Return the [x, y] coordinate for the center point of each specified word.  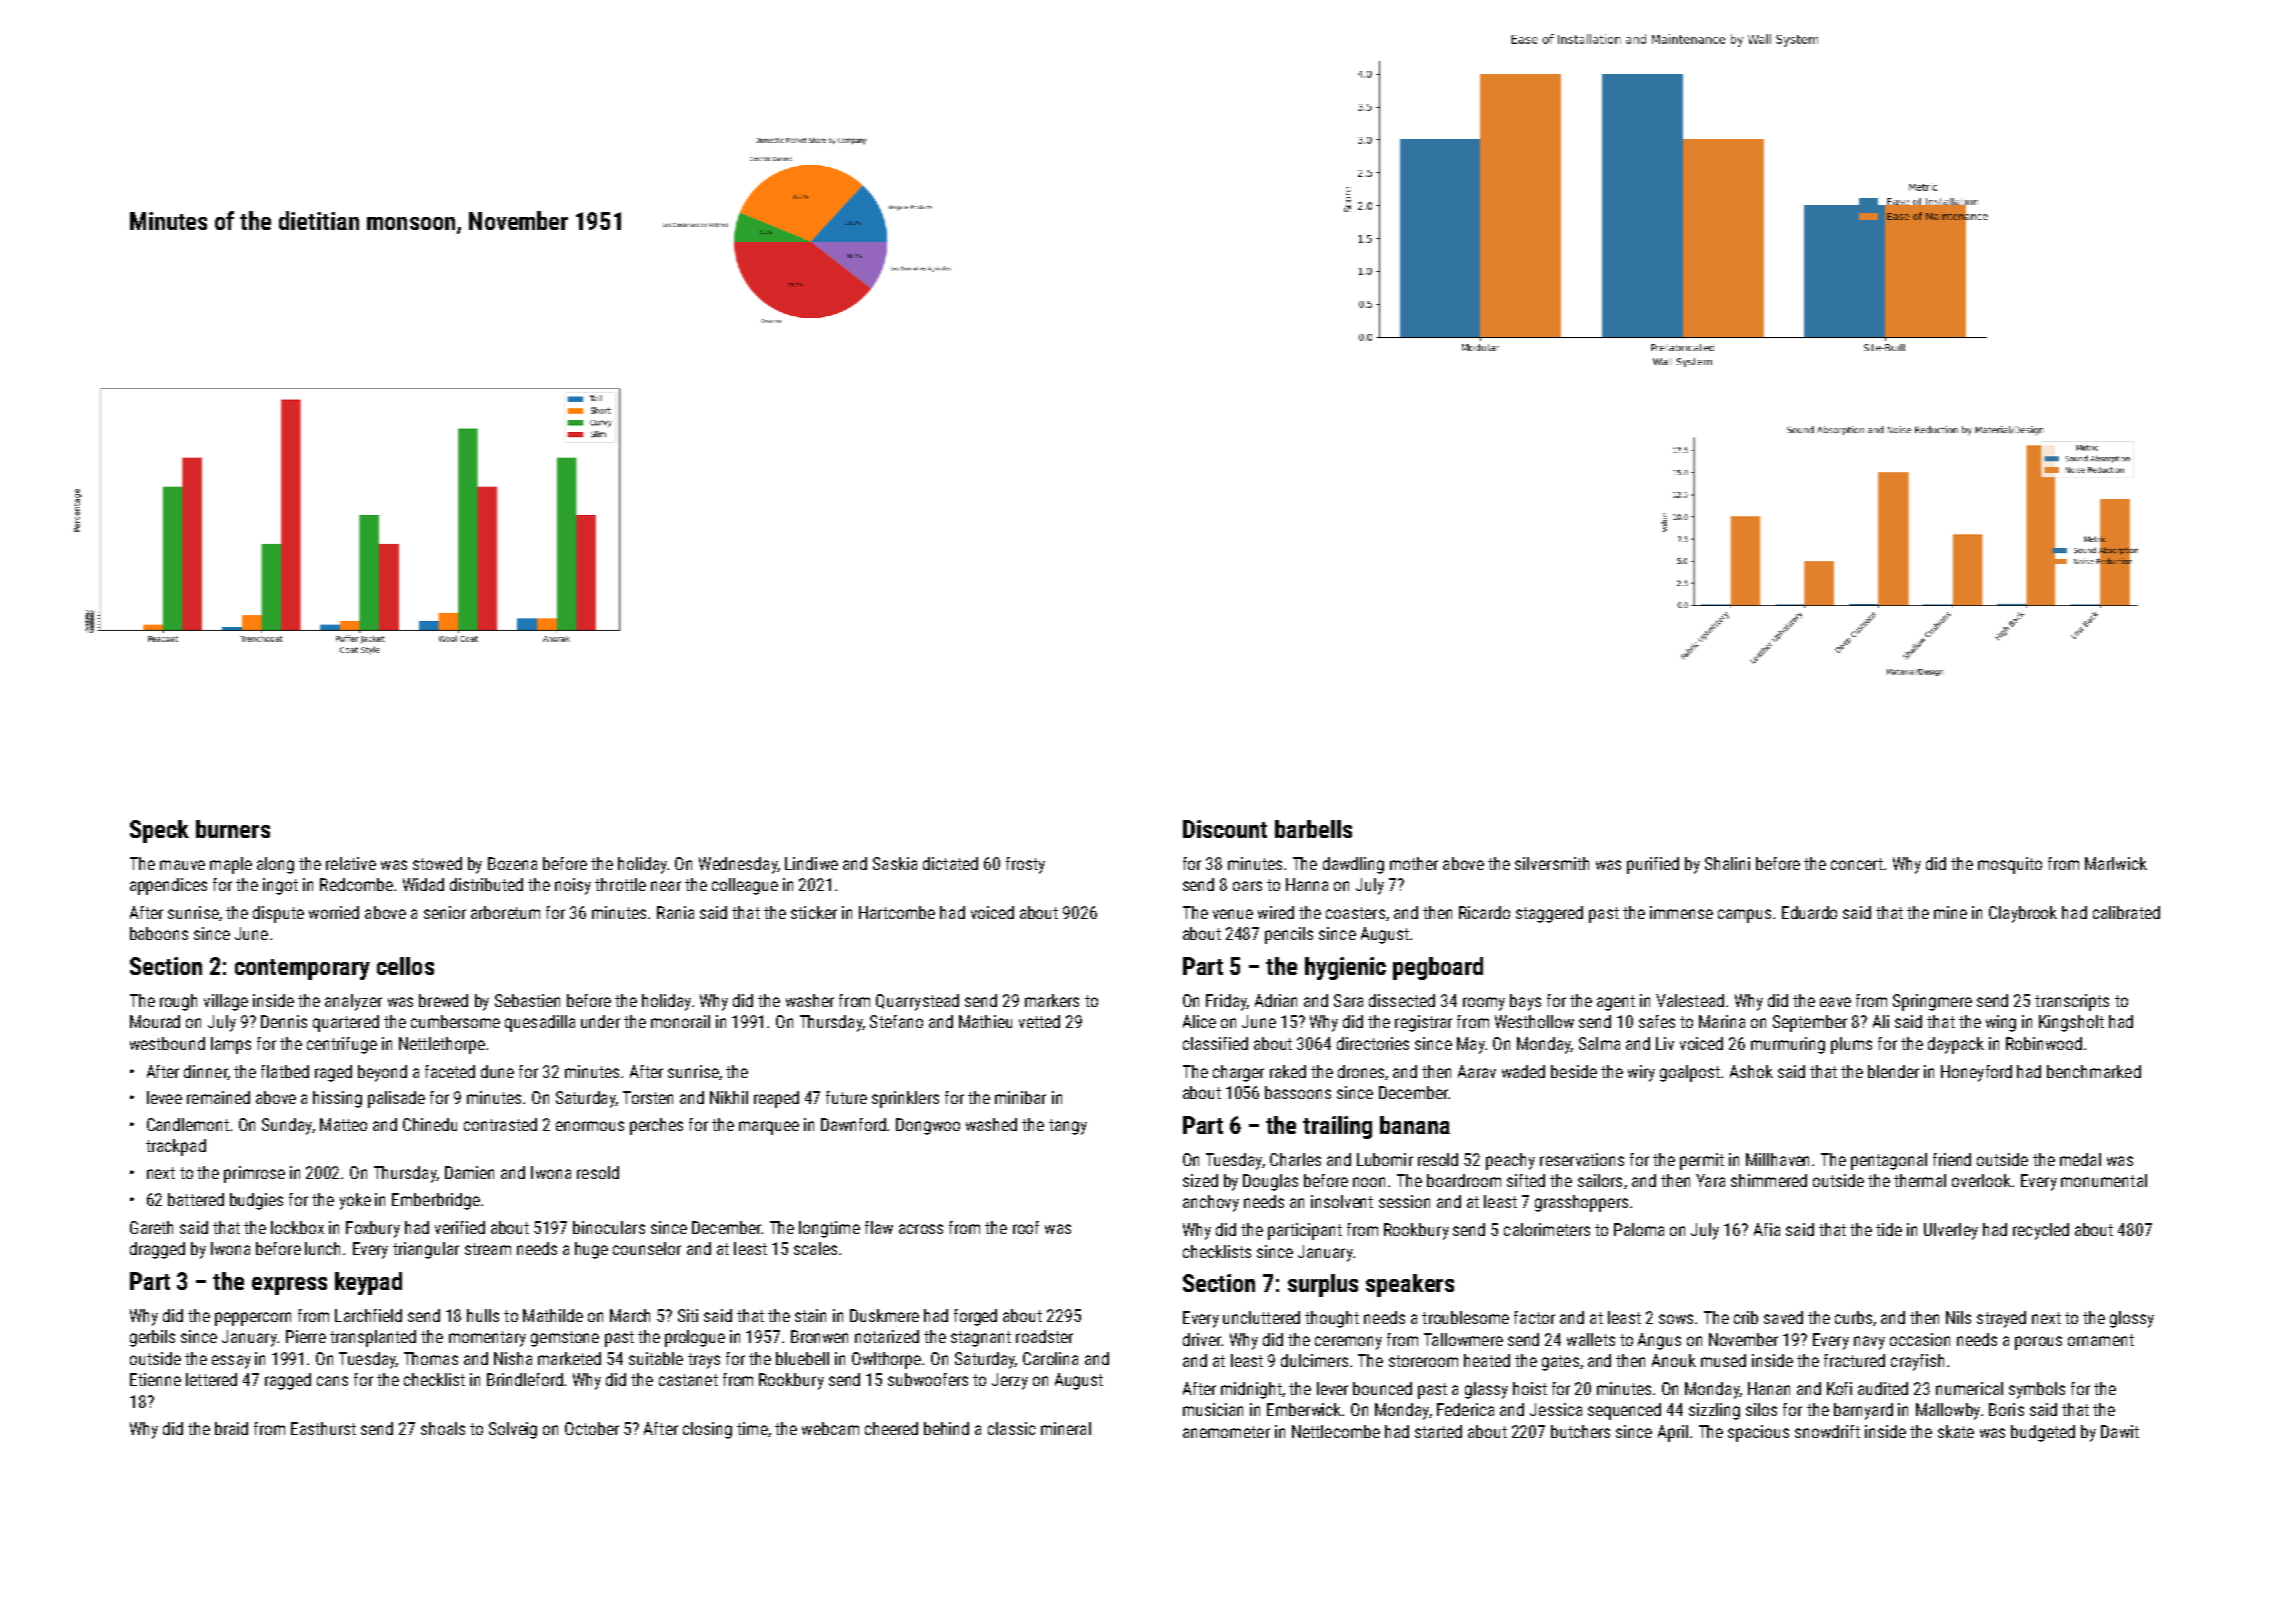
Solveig [513, 1430]
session [1404, 1201]
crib [1746, 1317]
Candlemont [188, 1124]
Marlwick [2116, 863]
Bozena [512, 863]
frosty [1025, 865]
